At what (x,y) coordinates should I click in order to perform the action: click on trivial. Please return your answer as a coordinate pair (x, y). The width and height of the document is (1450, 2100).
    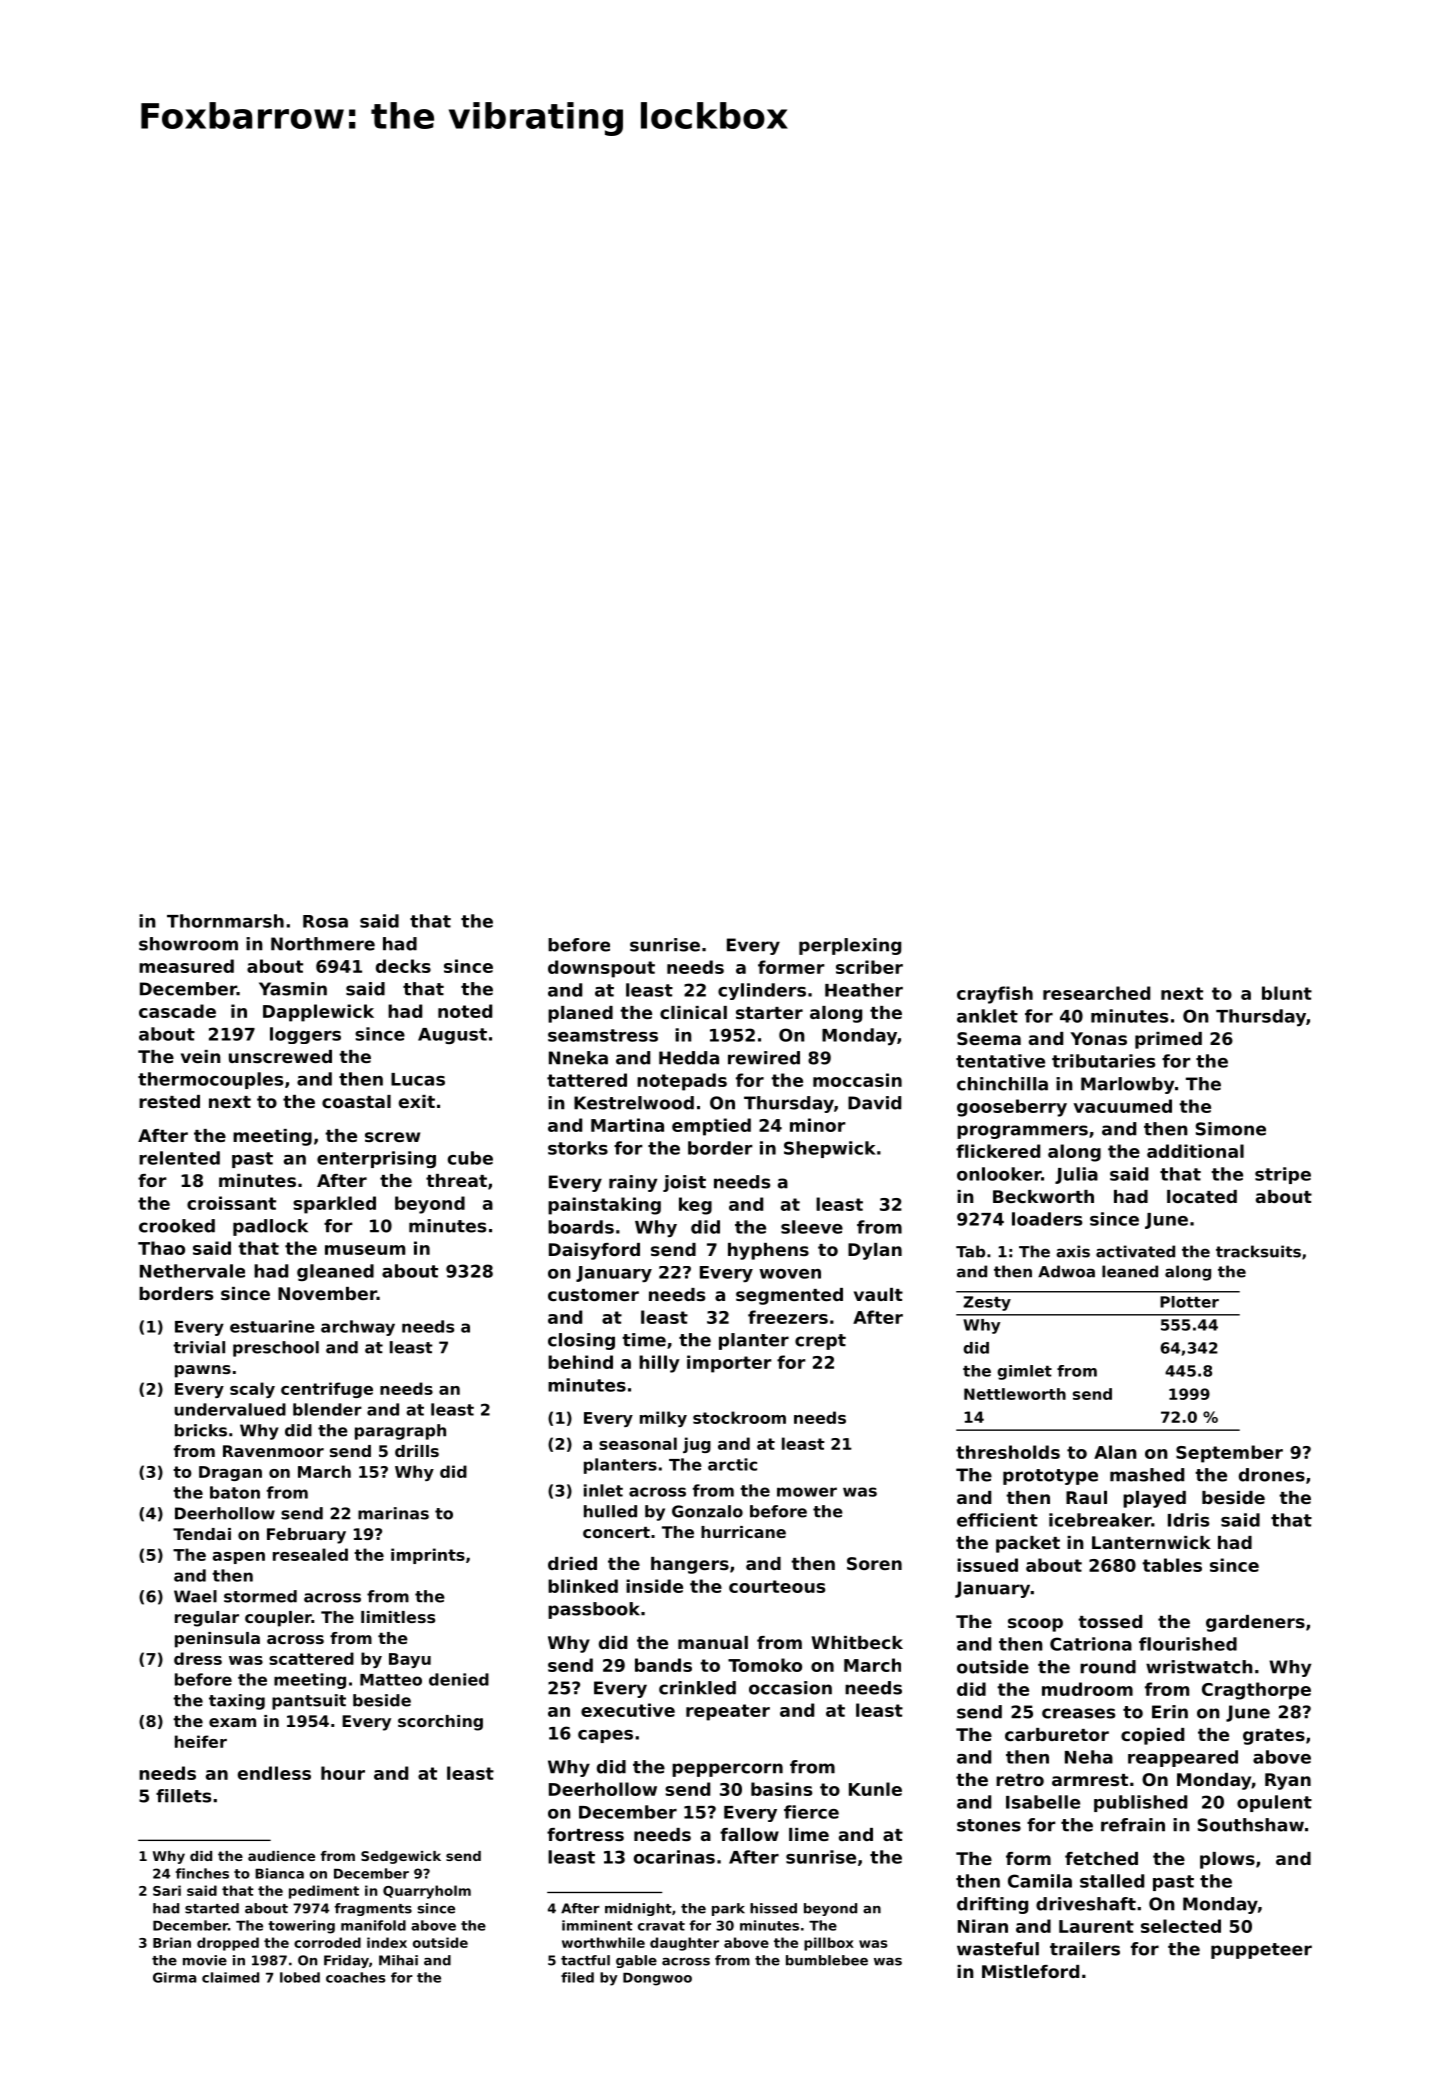
    Looking at the image, I should click on (199, 1347).
